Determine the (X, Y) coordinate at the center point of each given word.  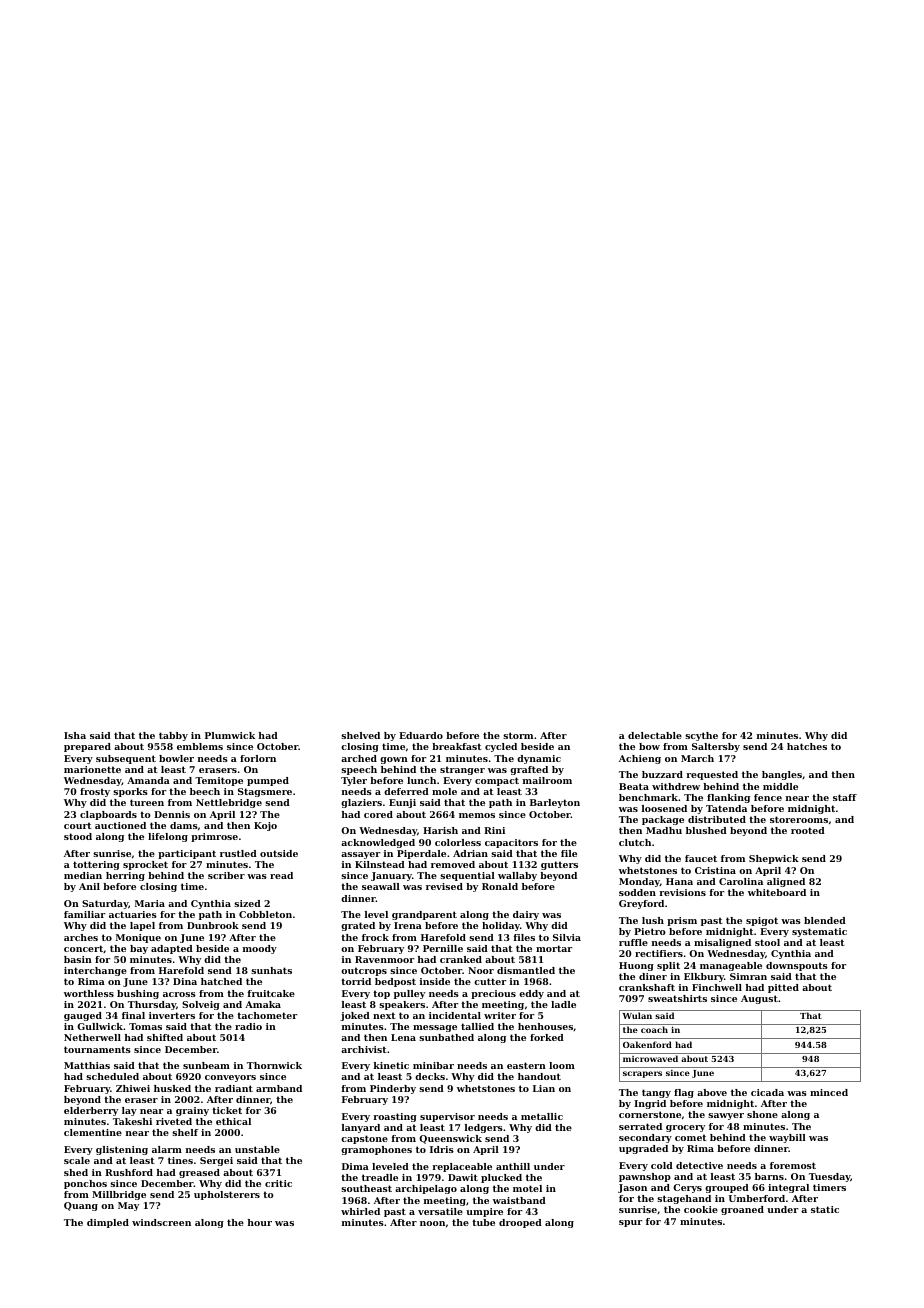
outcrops (364, 971)
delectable (655, 735)
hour (260, 1222)
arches (81, 937)
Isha (75, 735)
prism (682, 921)
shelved (360, 735)
